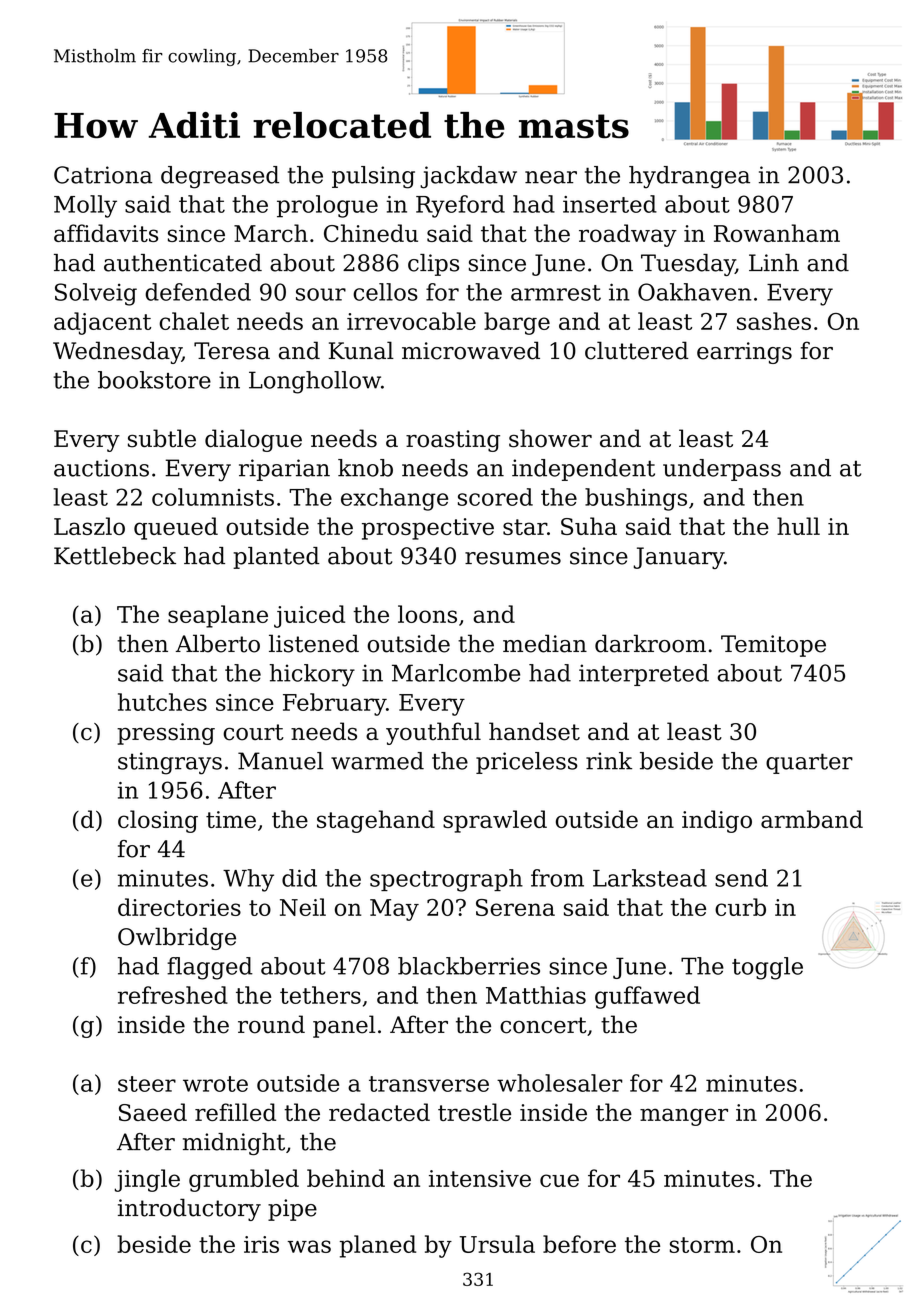 This page has width=924, height=1314. What do you see at coordinates (637, 350) in the page?
I see `cluttered` at bounding box center [637, 350].
